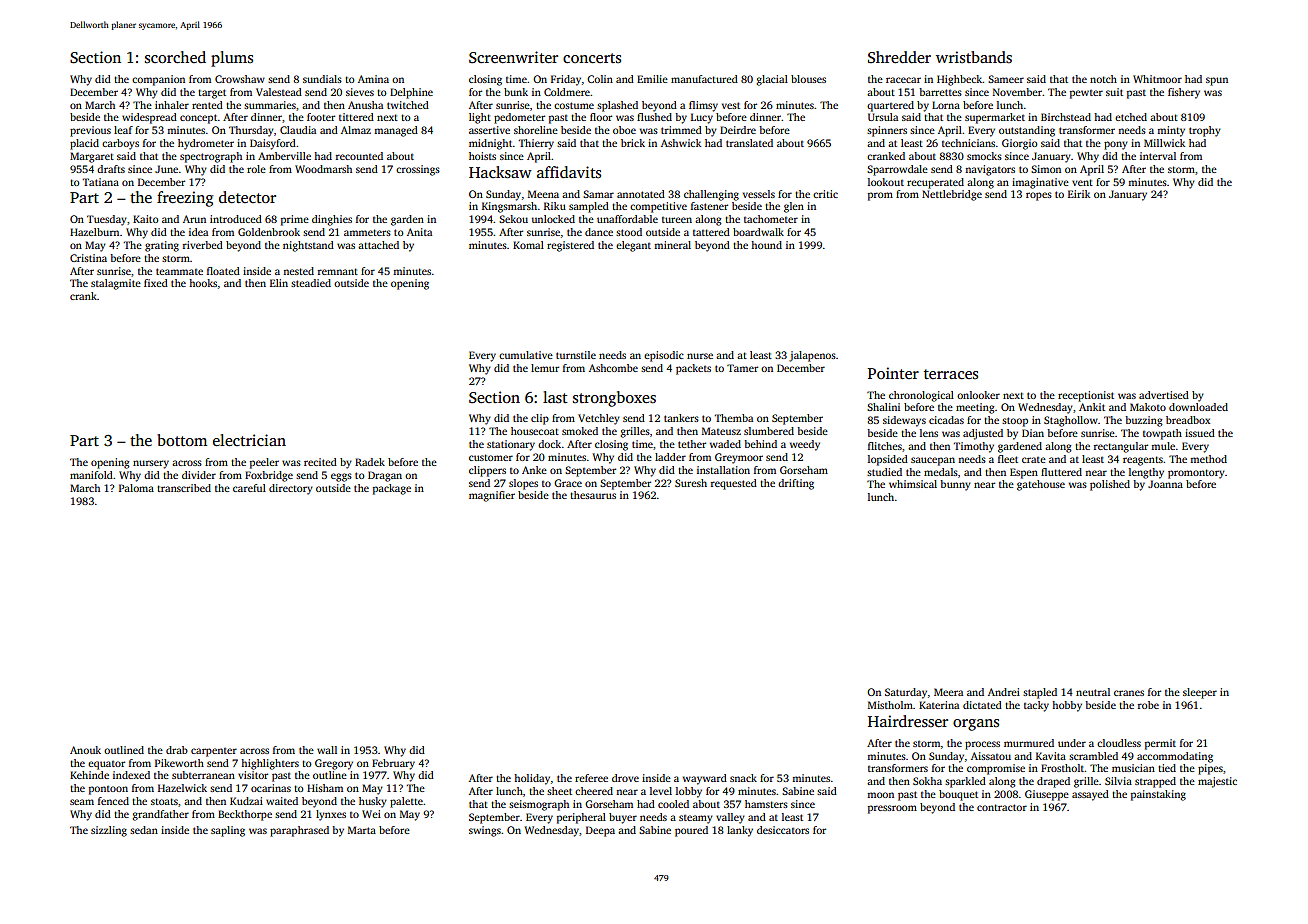 Image resolution: width=1308 pixels, height=924 pixels. I want to click on transcribed, so click(184, 488).
